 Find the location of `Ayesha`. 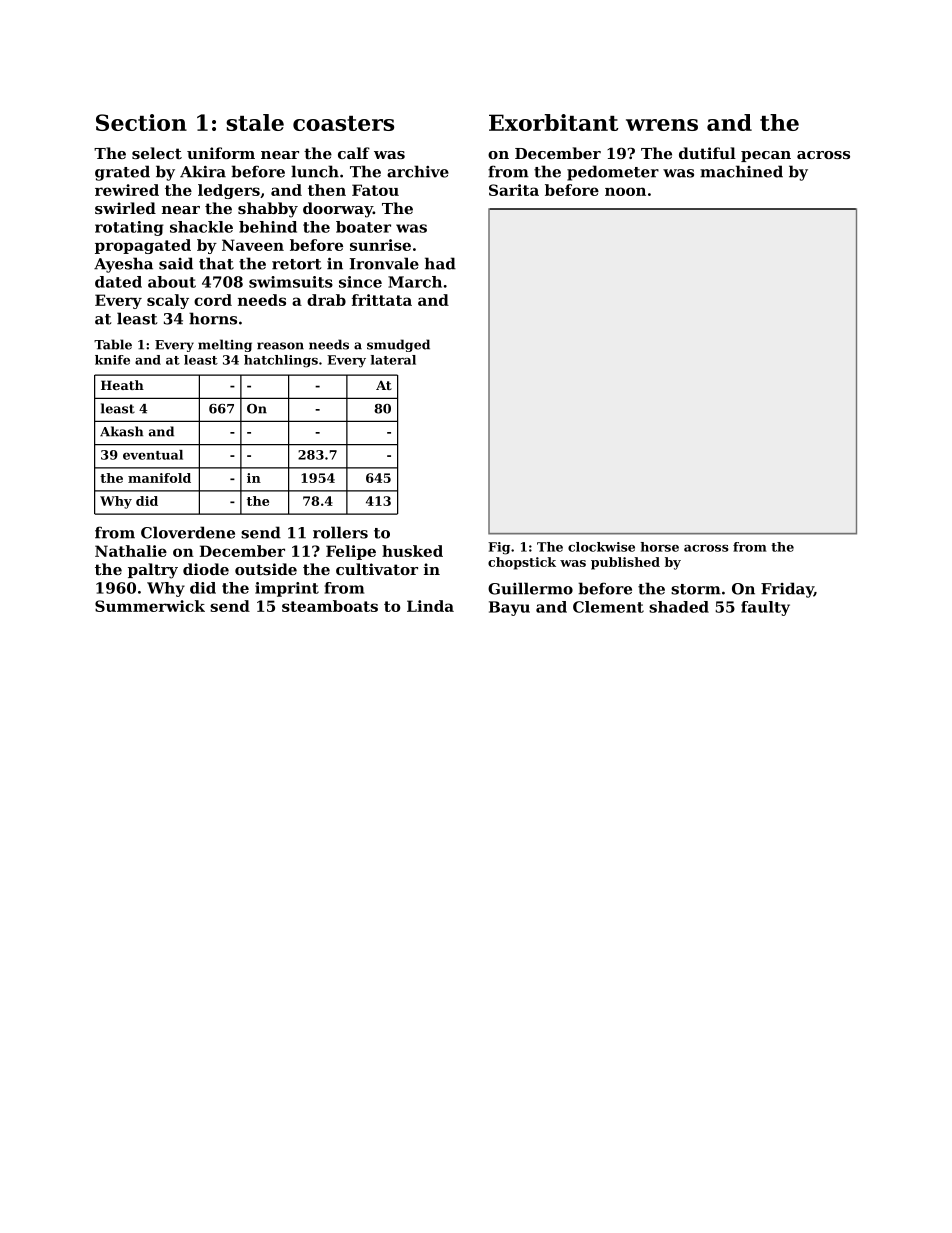

Ayesha is located at coordinates (123, 265).
